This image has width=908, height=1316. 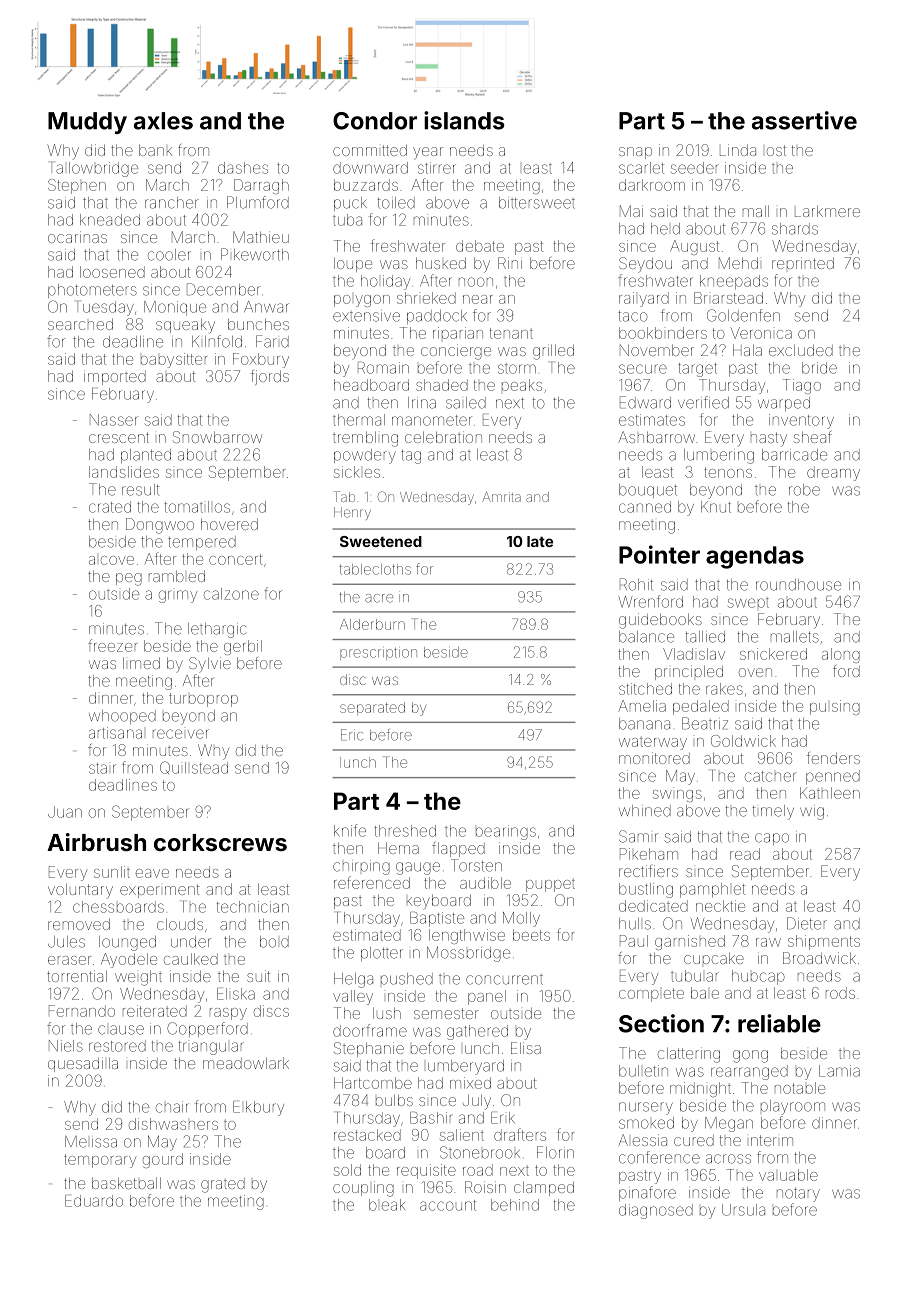 What do you see at coordinates (387, 1205) in the image?
I see `bleak` at bounding box center [387, 1205].
